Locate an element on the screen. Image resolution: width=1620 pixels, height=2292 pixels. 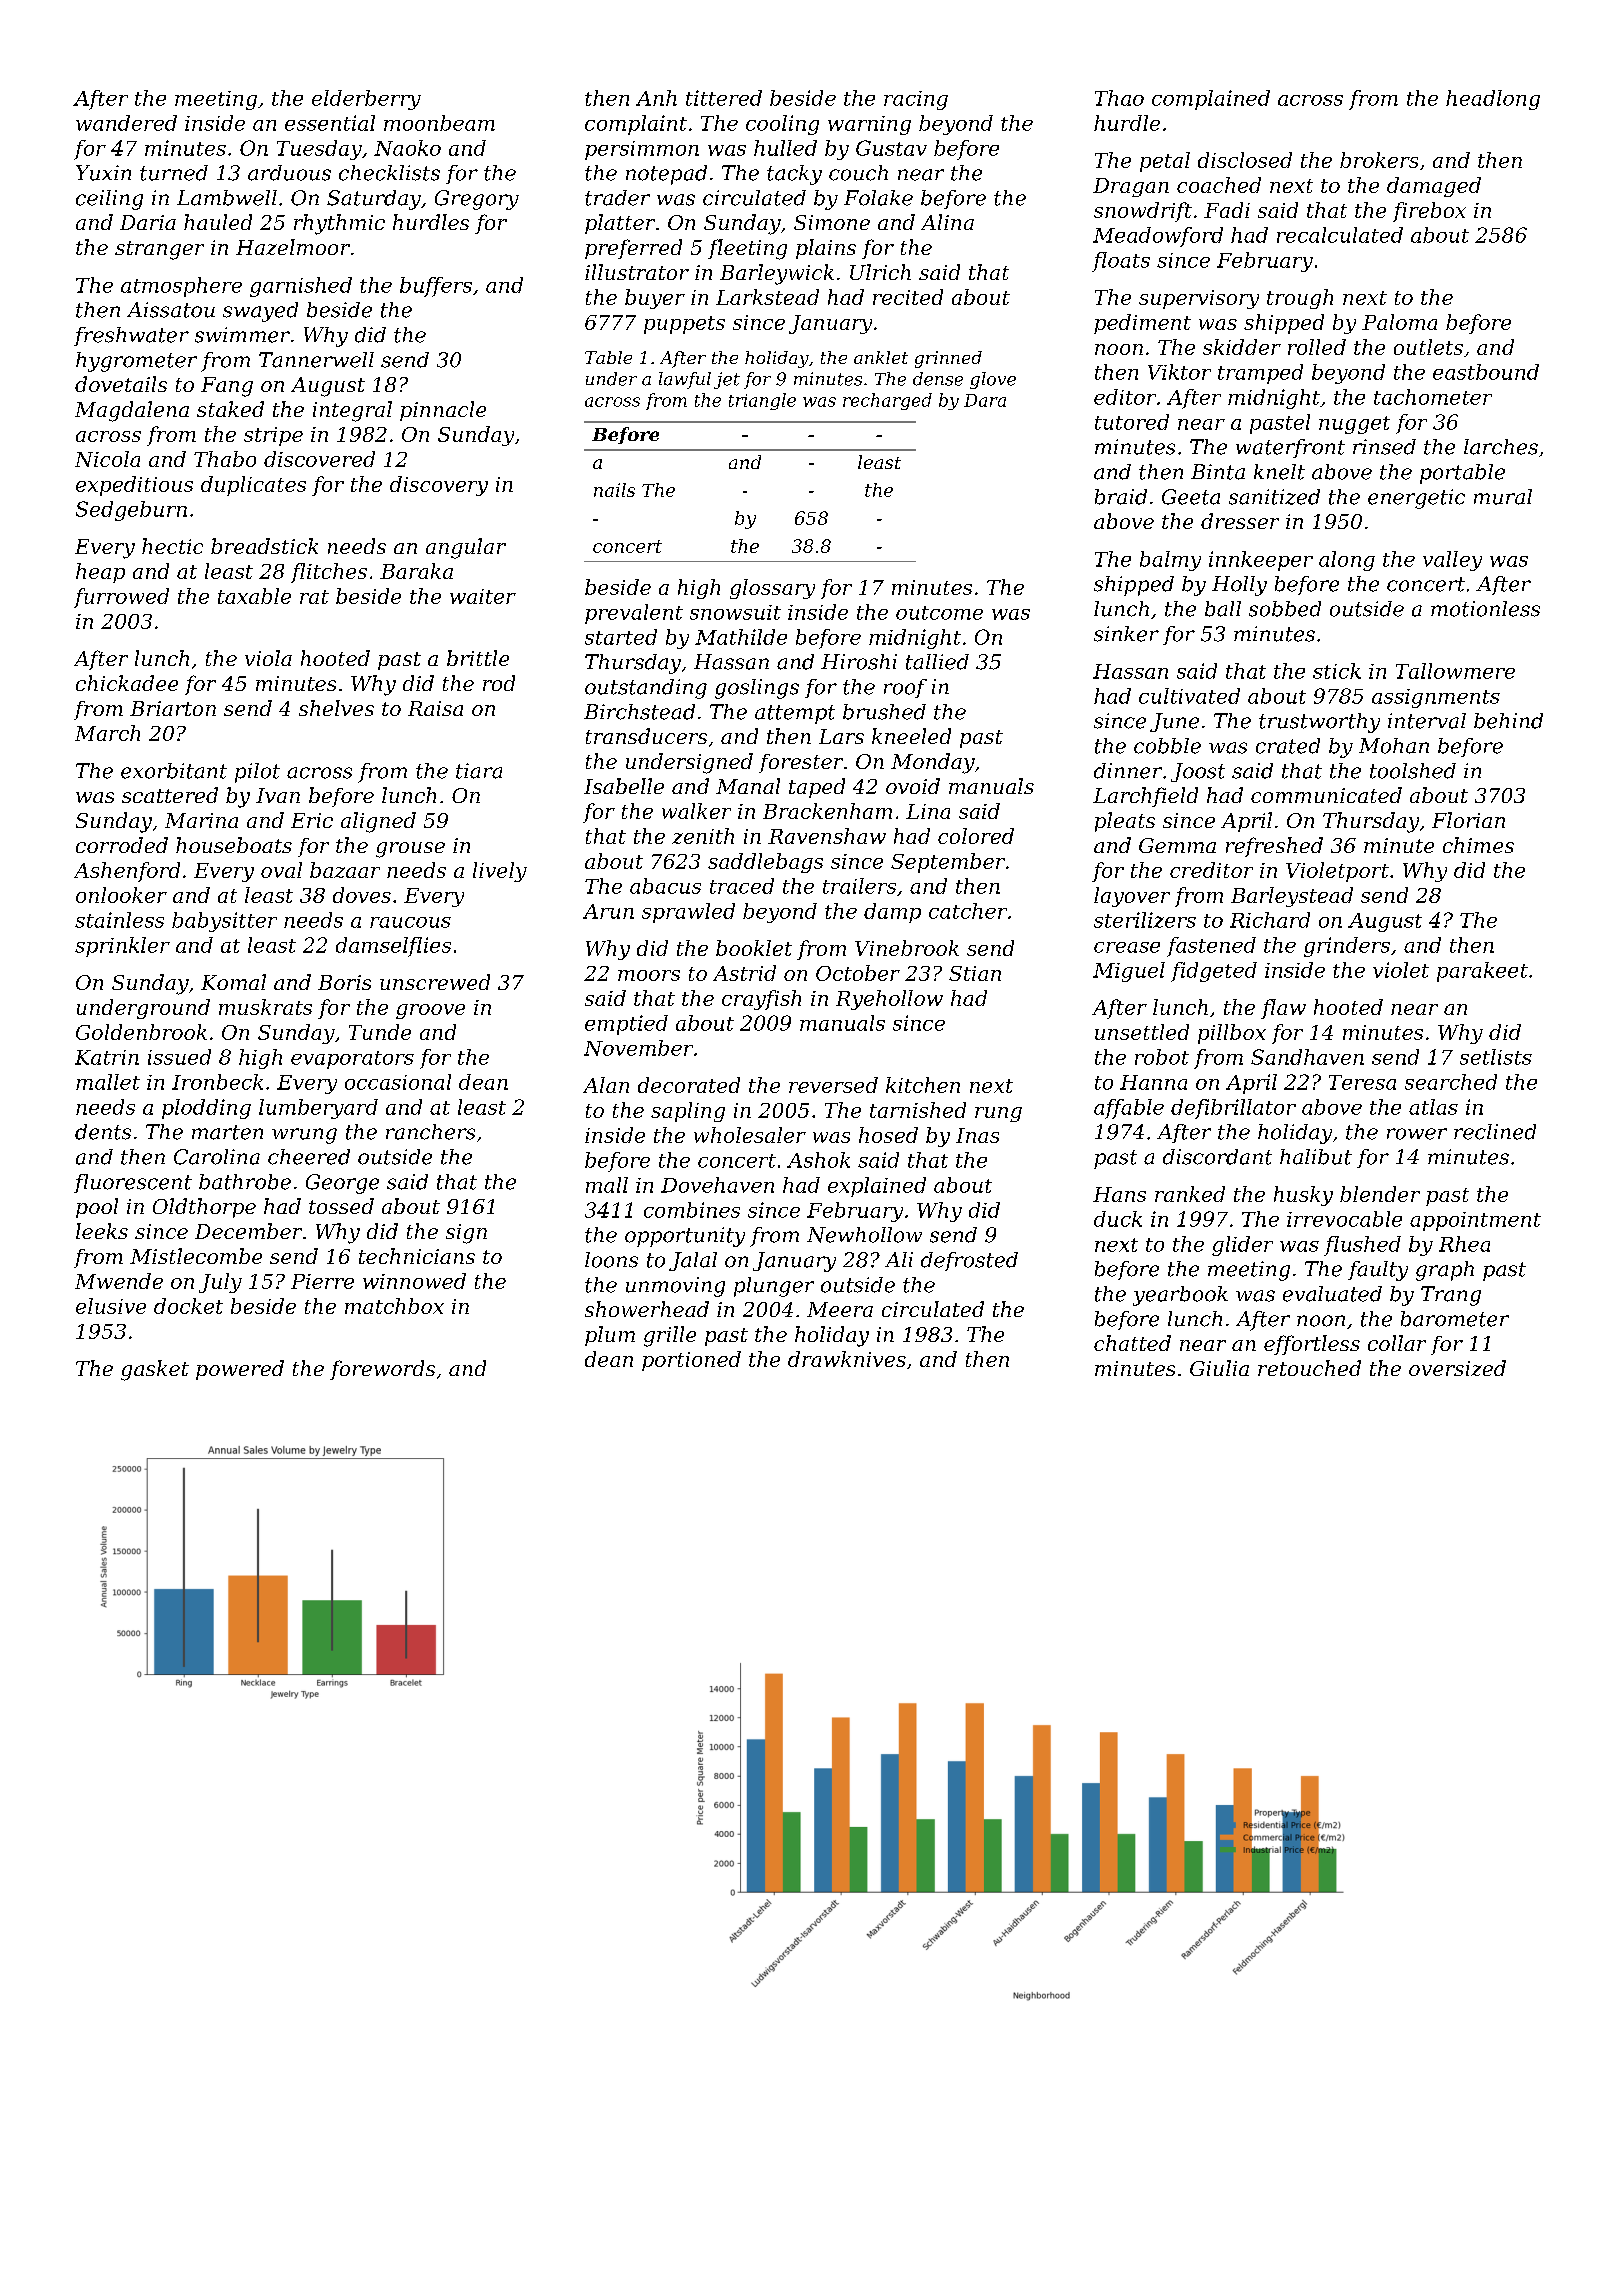
unsettled is located at coordinates (1142, 1032).
